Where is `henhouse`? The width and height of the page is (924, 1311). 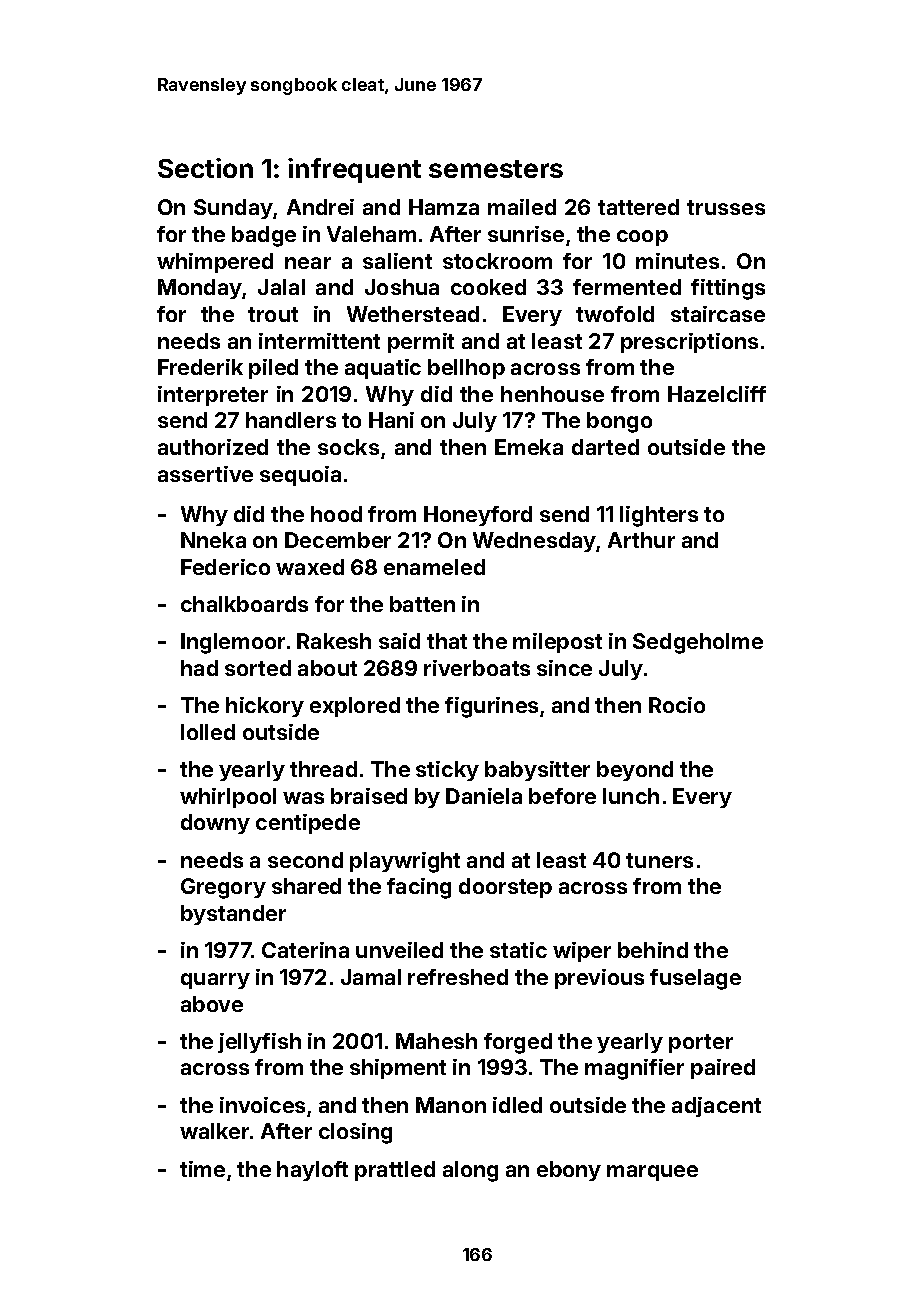
henhouse is located at coordinates (552, 394).
